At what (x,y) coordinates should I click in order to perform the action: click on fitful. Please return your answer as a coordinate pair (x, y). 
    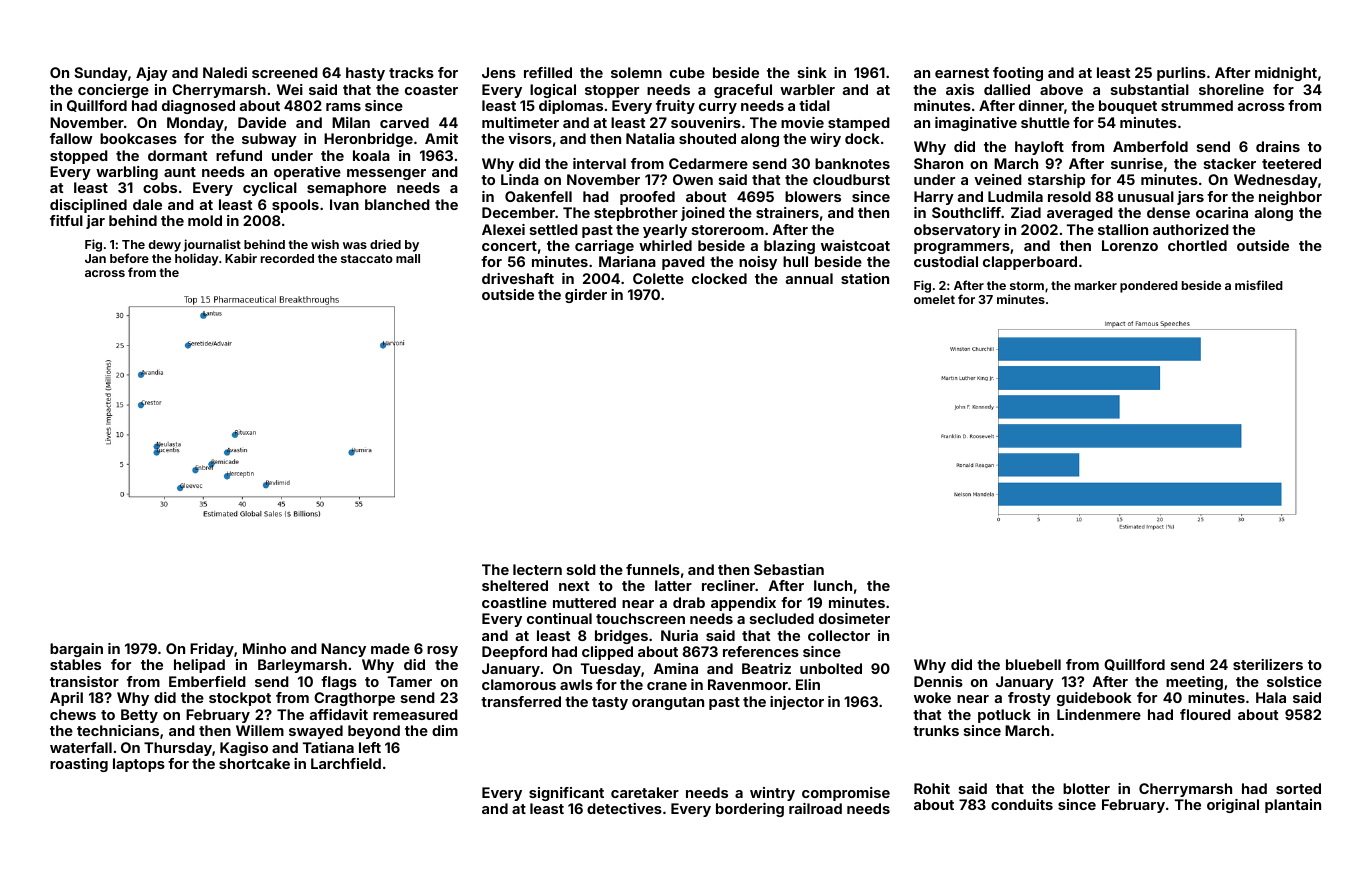
    Looking at the image, I should click on (66, 220).
